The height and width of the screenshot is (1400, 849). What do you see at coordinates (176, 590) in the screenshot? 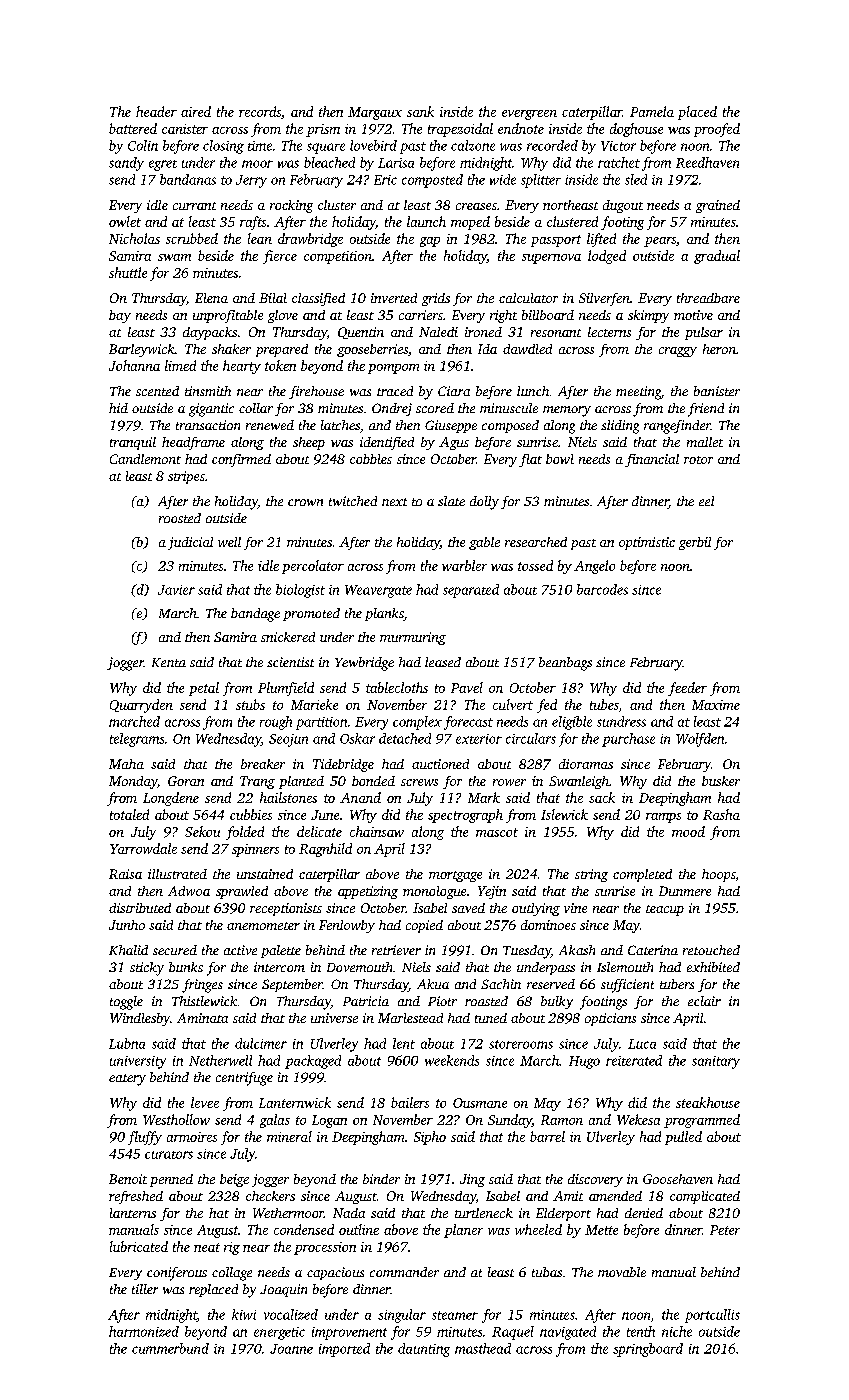
I see `Javier` at bounding box center [176, 590].
